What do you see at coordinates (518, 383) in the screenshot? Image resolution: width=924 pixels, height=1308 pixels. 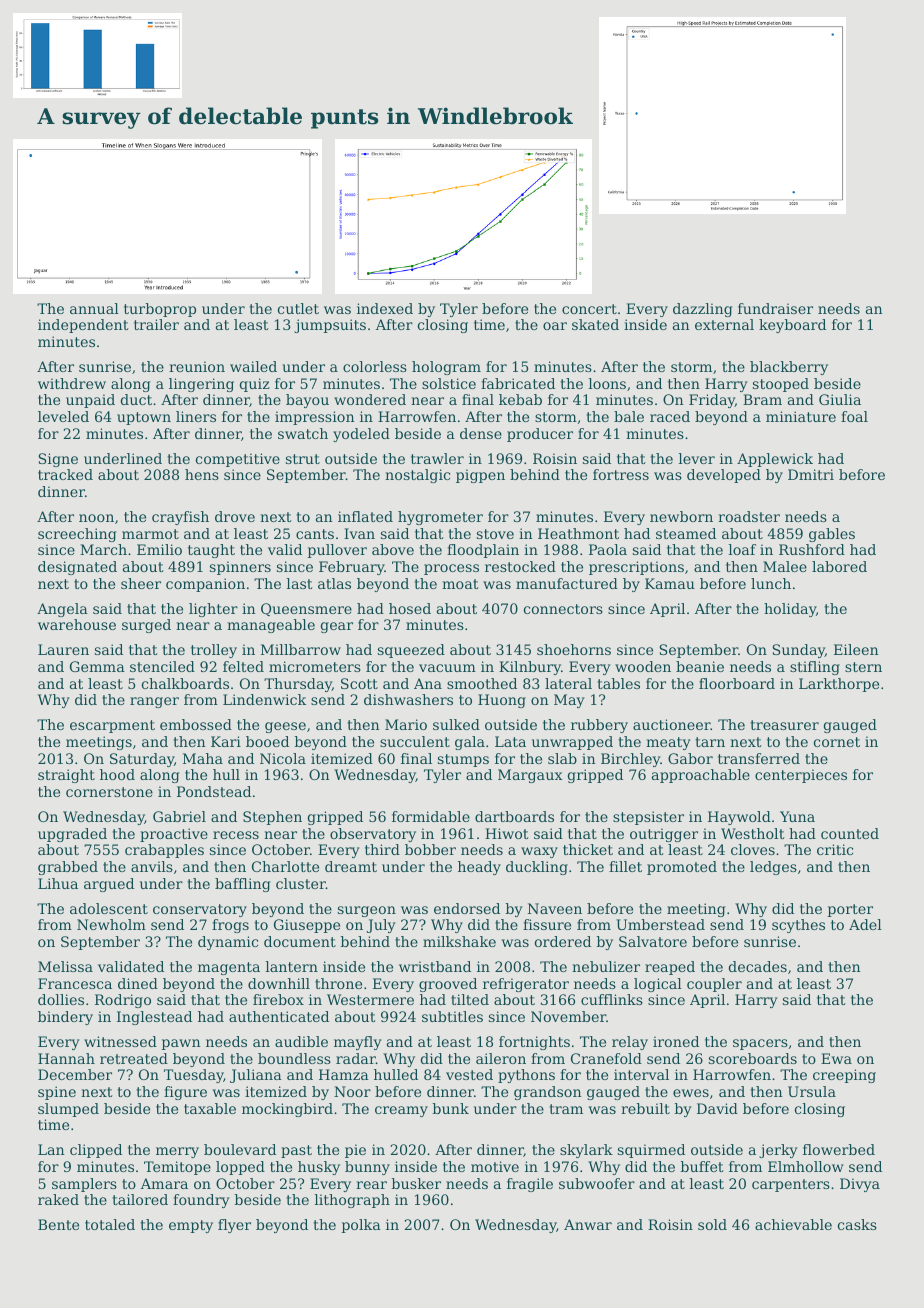 I see `fabricated` at bounding box center [518, 383].
